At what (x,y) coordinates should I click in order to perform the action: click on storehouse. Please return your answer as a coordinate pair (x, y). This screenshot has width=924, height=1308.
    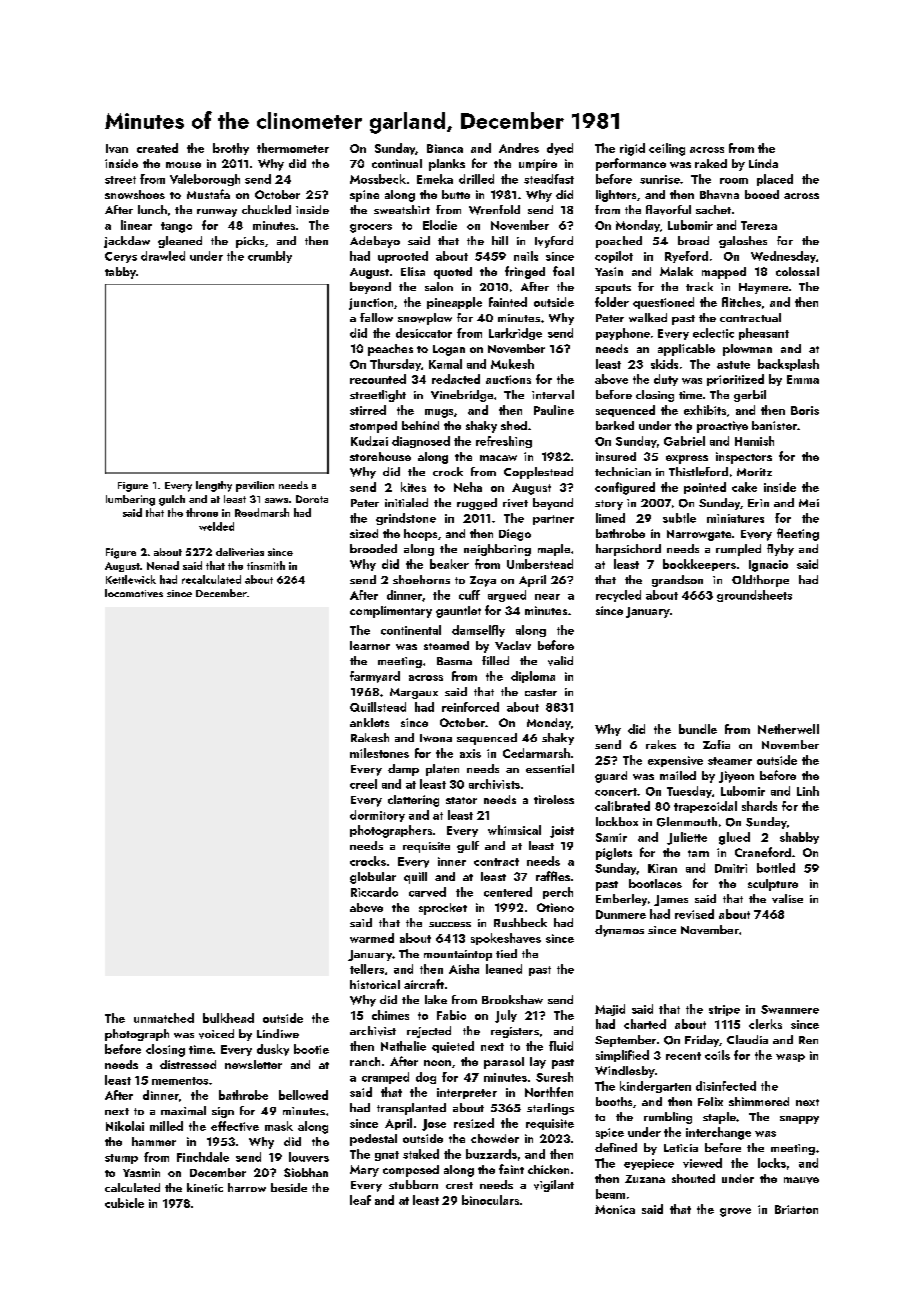
    Looking at the image, I should click on (380, 456).
